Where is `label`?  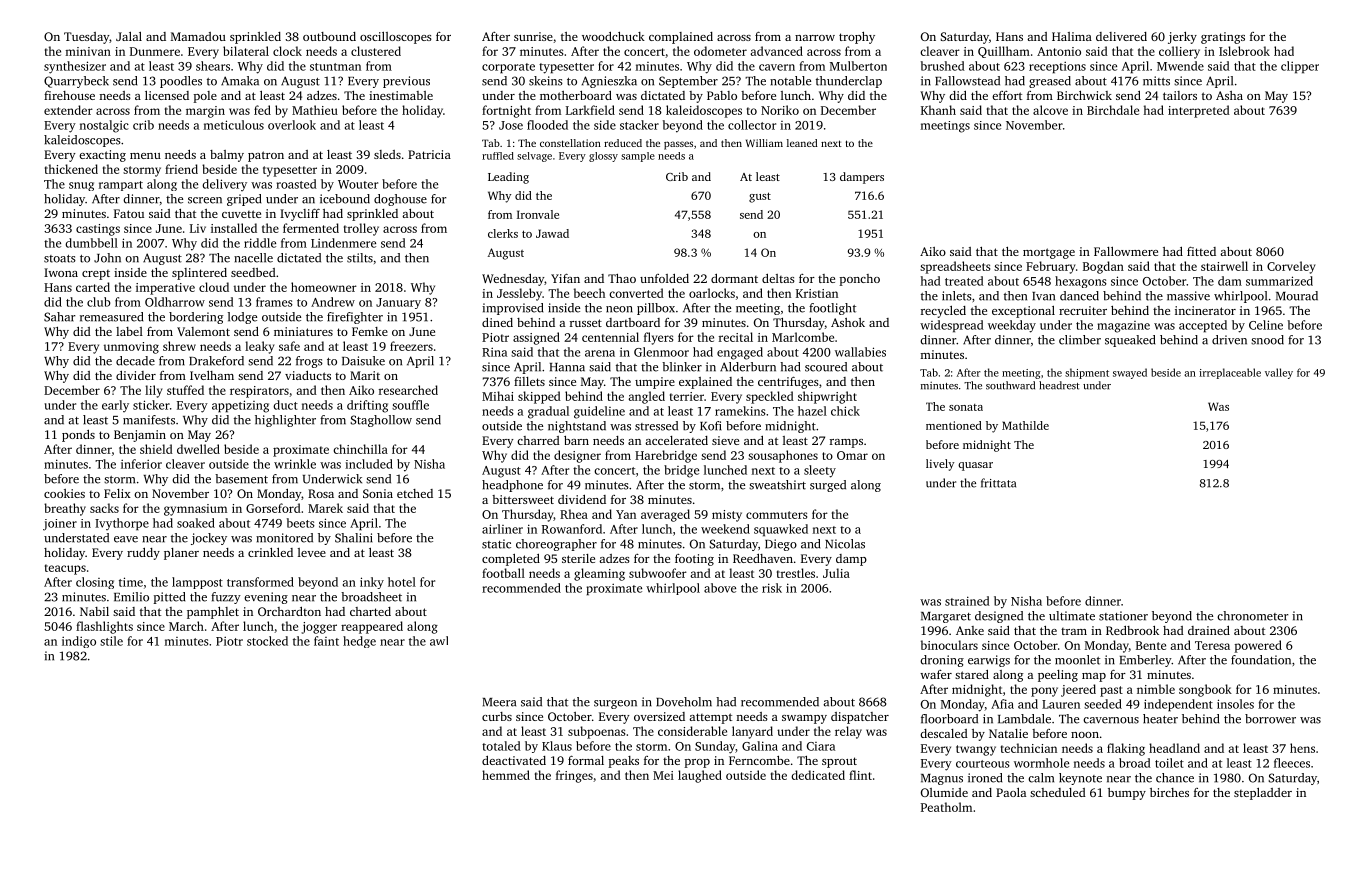
label is located at coordinates (129, 331).
